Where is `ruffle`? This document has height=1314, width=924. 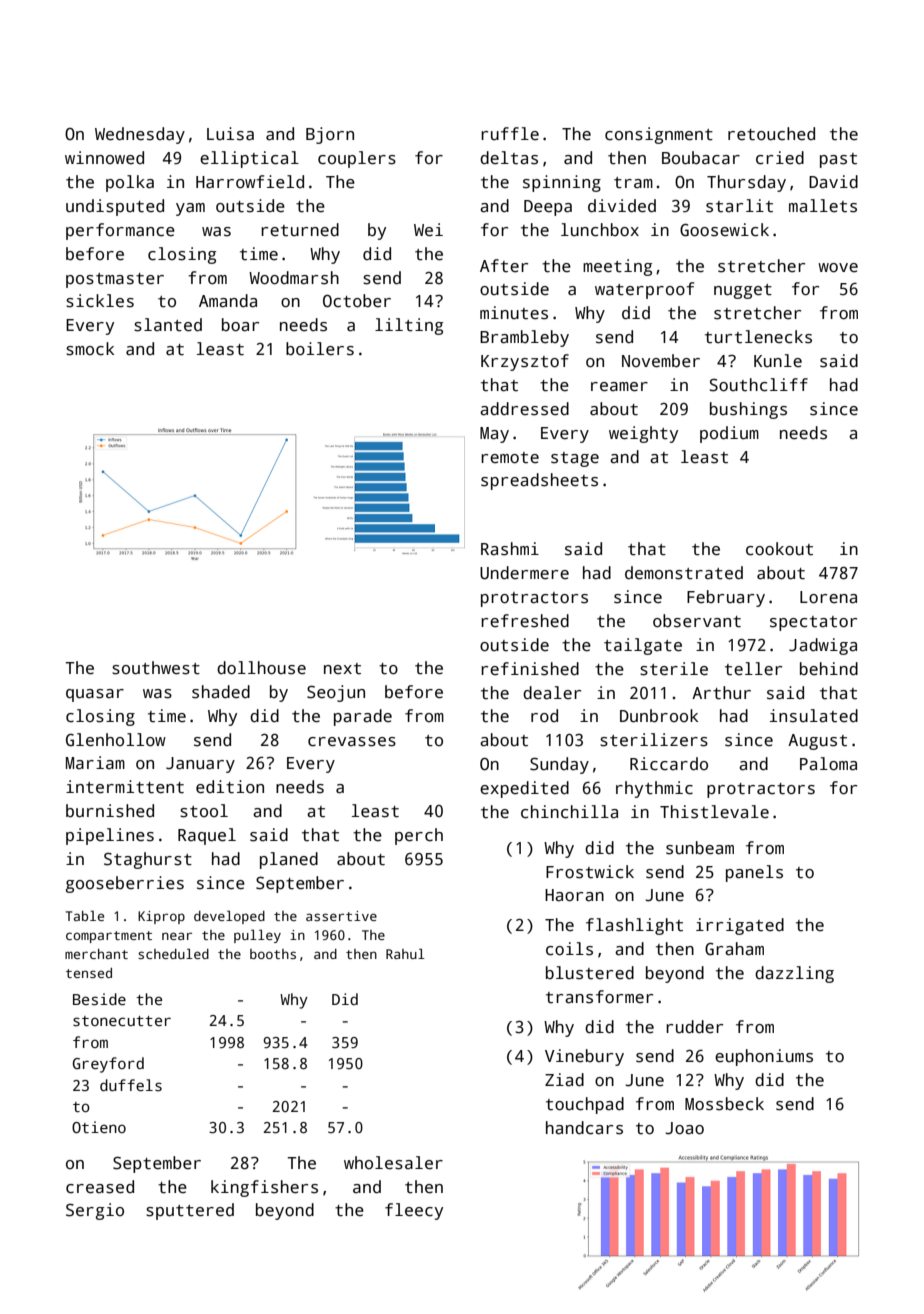
ruffle is located at coordinates (510, 134).
